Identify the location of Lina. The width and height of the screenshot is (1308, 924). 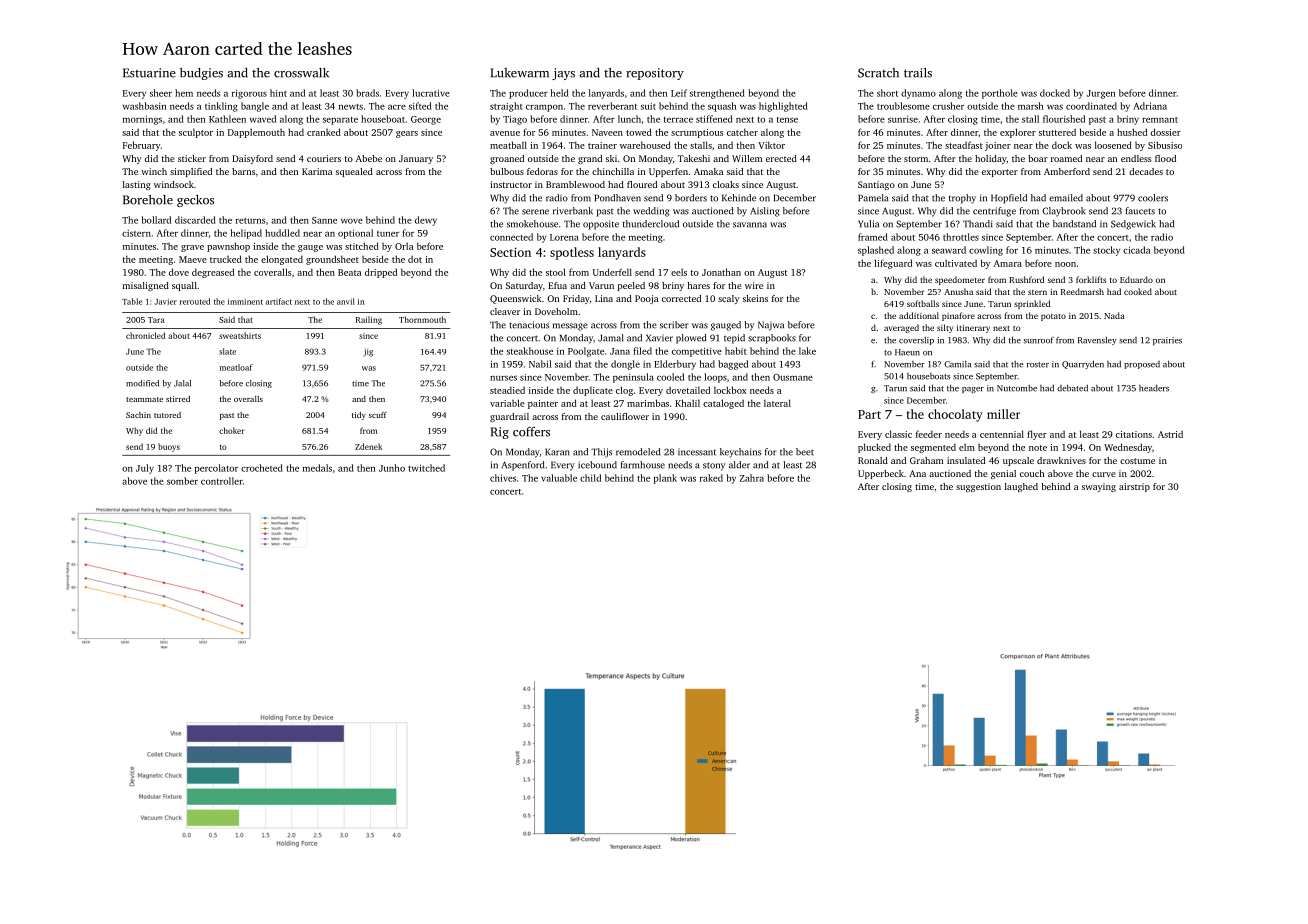
(604, 298).
